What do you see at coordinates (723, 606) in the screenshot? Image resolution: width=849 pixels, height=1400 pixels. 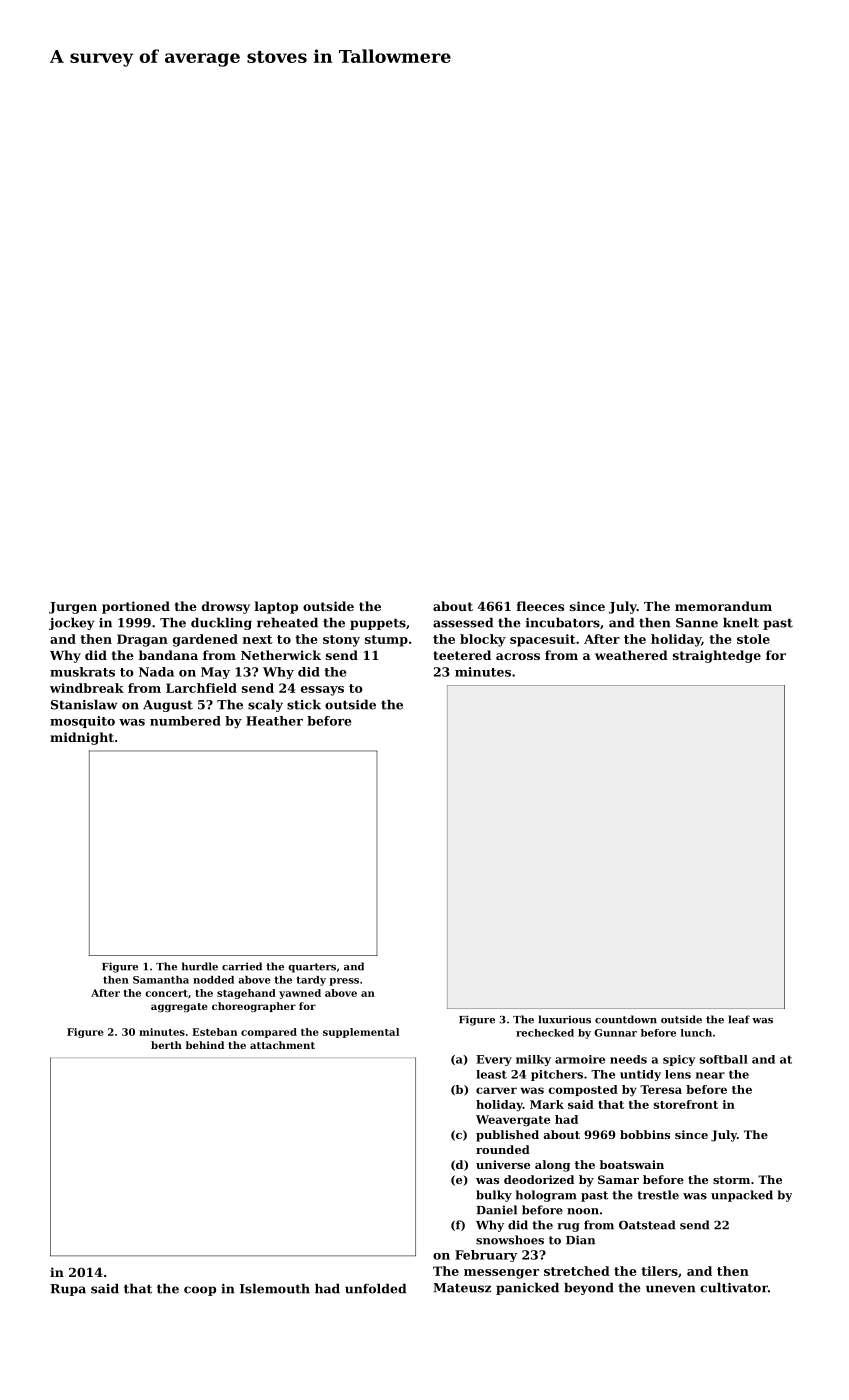 I see `memorandum` at bounding box center [723, 606].
